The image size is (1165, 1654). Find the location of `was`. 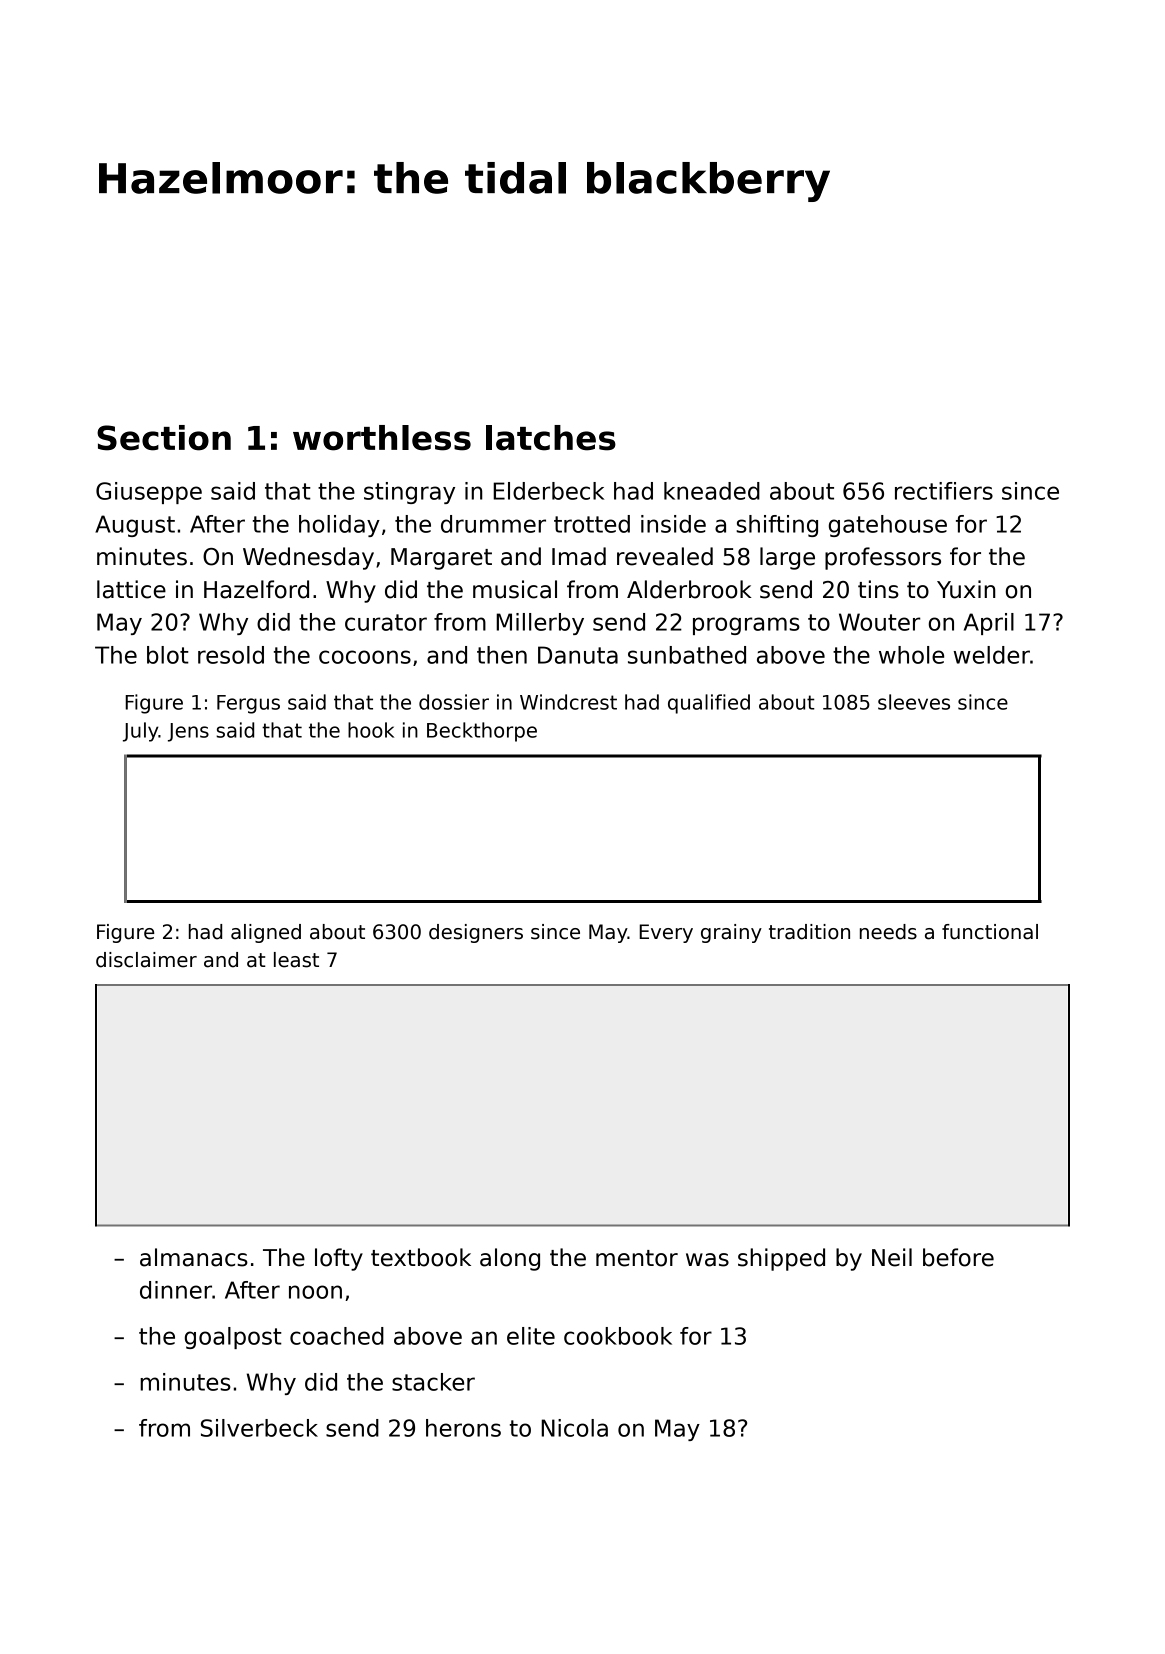

was is located at coordinates (707, 1260).
